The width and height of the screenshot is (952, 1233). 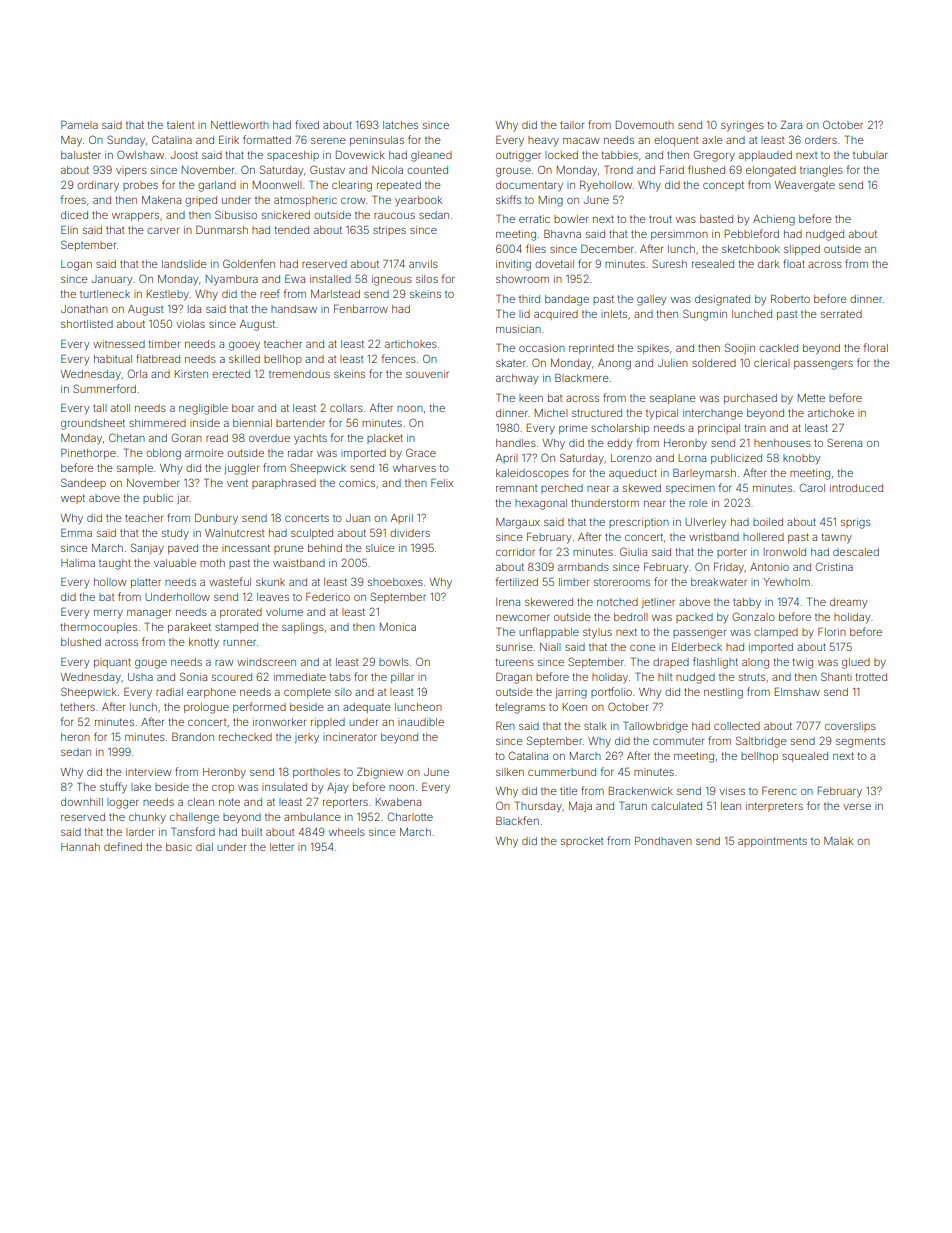 I want to click on Florin, so click(x=832, y=631).
